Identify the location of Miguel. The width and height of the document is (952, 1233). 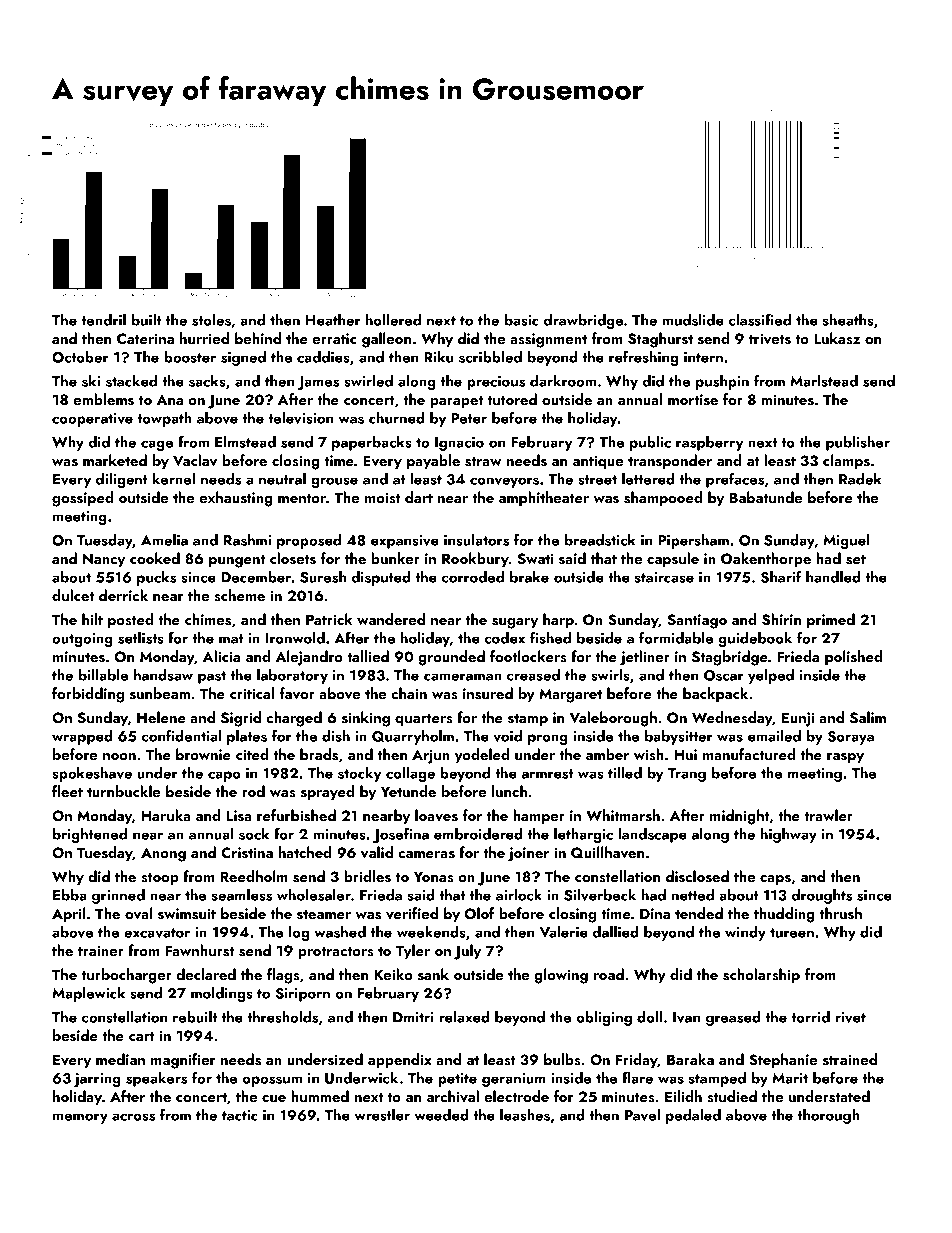
(846, 541).
